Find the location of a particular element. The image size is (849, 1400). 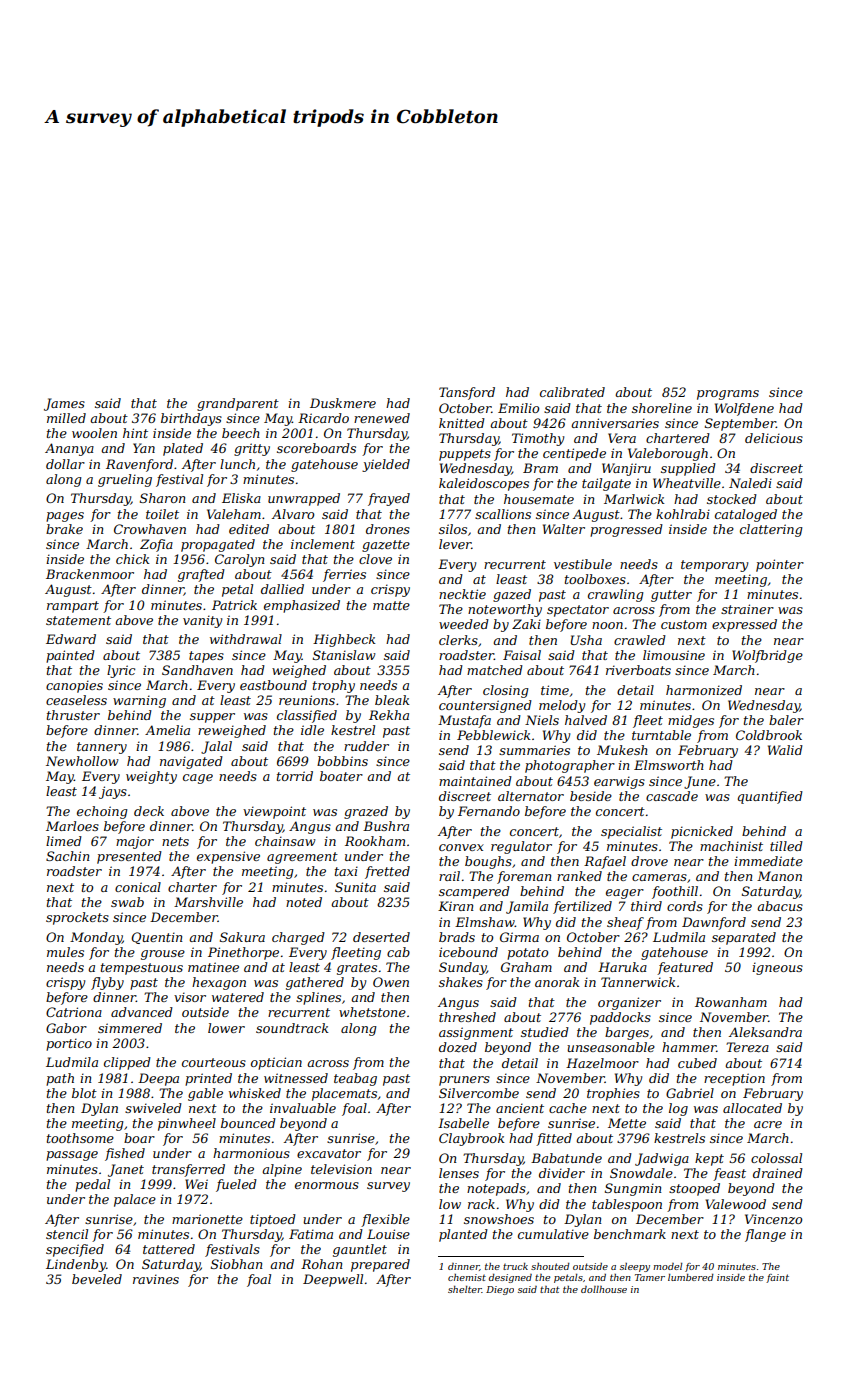

fertilized is located at coordinates (582, 907).
